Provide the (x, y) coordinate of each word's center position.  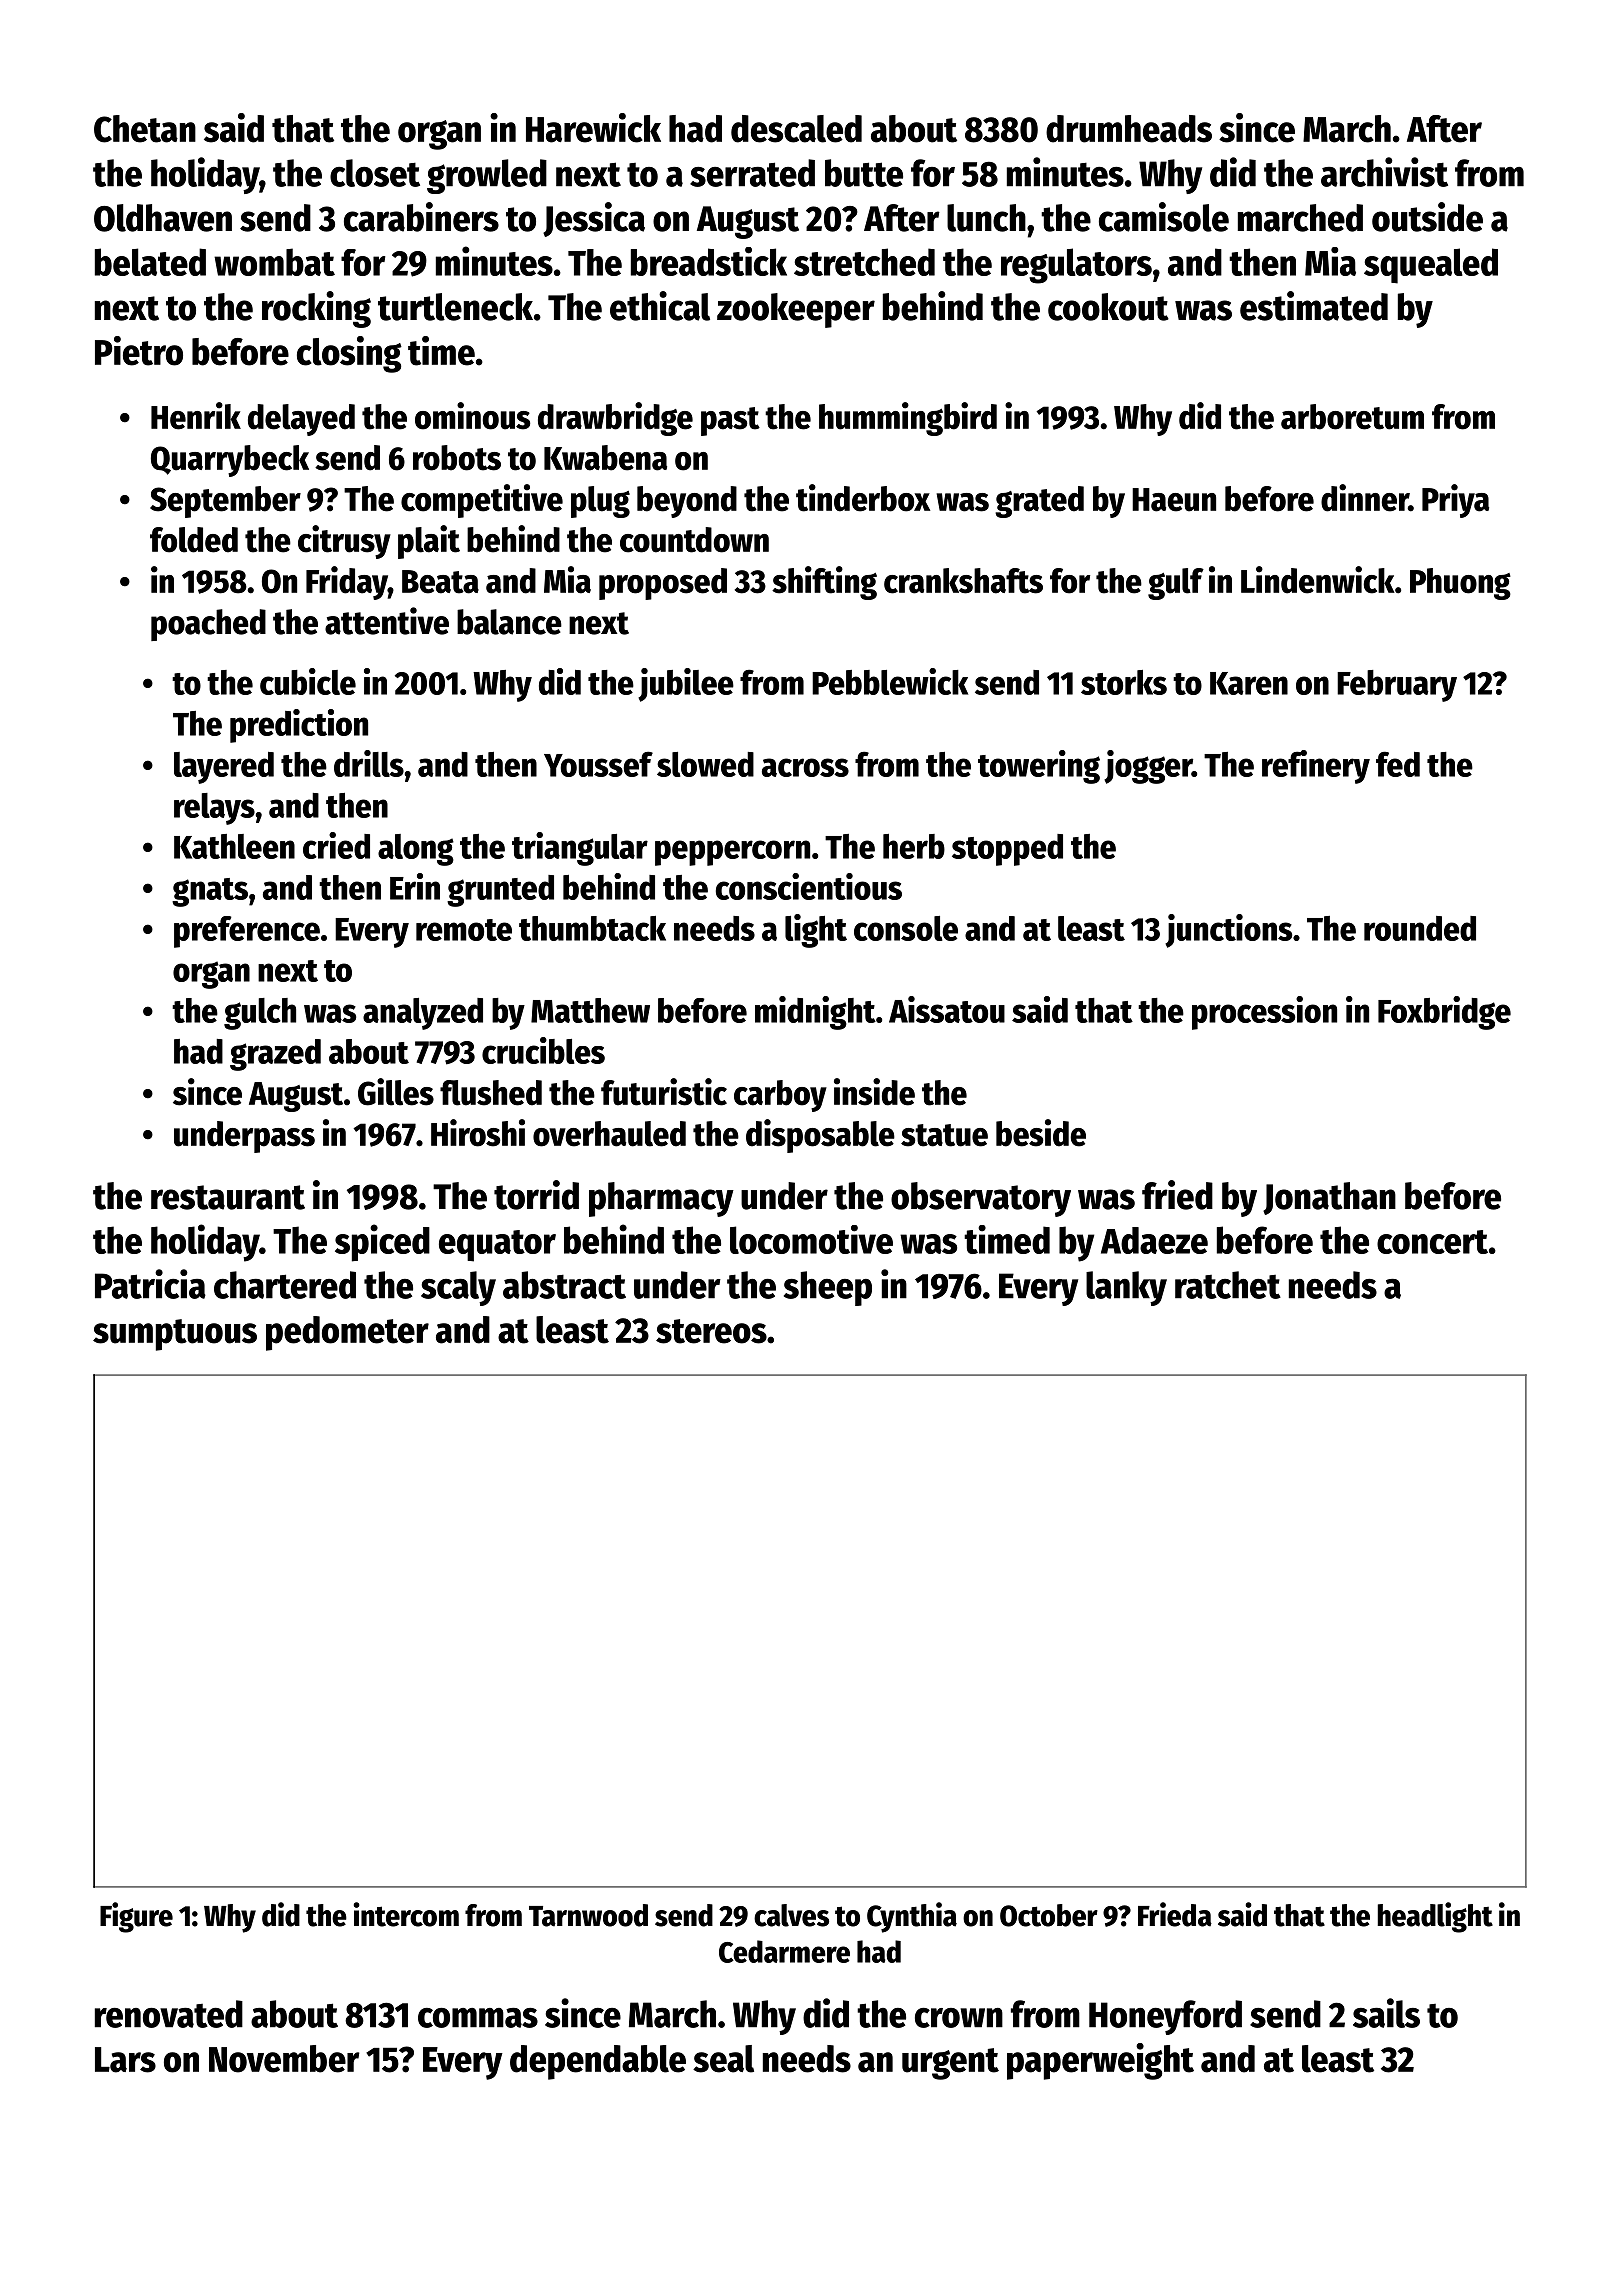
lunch (986, 218)
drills (369, 763)
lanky (1126, 1288)
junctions (1228, 931)
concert (1432, 1242)
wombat (274, 262)
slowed (705, 764)
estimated (1314, 306)
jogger (1148, 767)
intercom (406, 1914)
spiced (382, 1243)
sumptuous (175, 1335)
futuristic (664, 1092)
